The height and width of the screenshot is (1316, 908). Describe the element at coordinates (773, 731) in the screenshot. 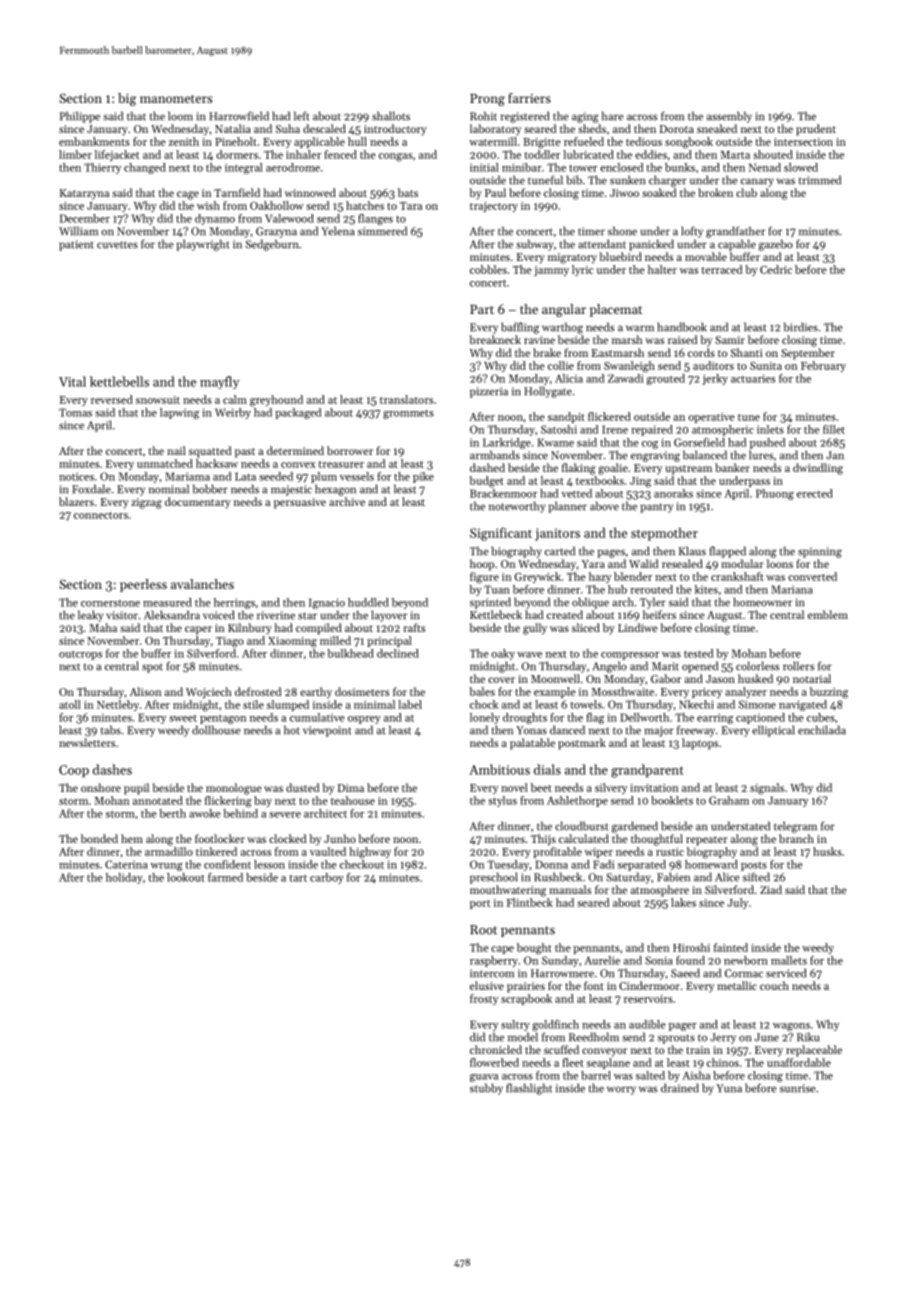

I see `elliptical` at that location.
